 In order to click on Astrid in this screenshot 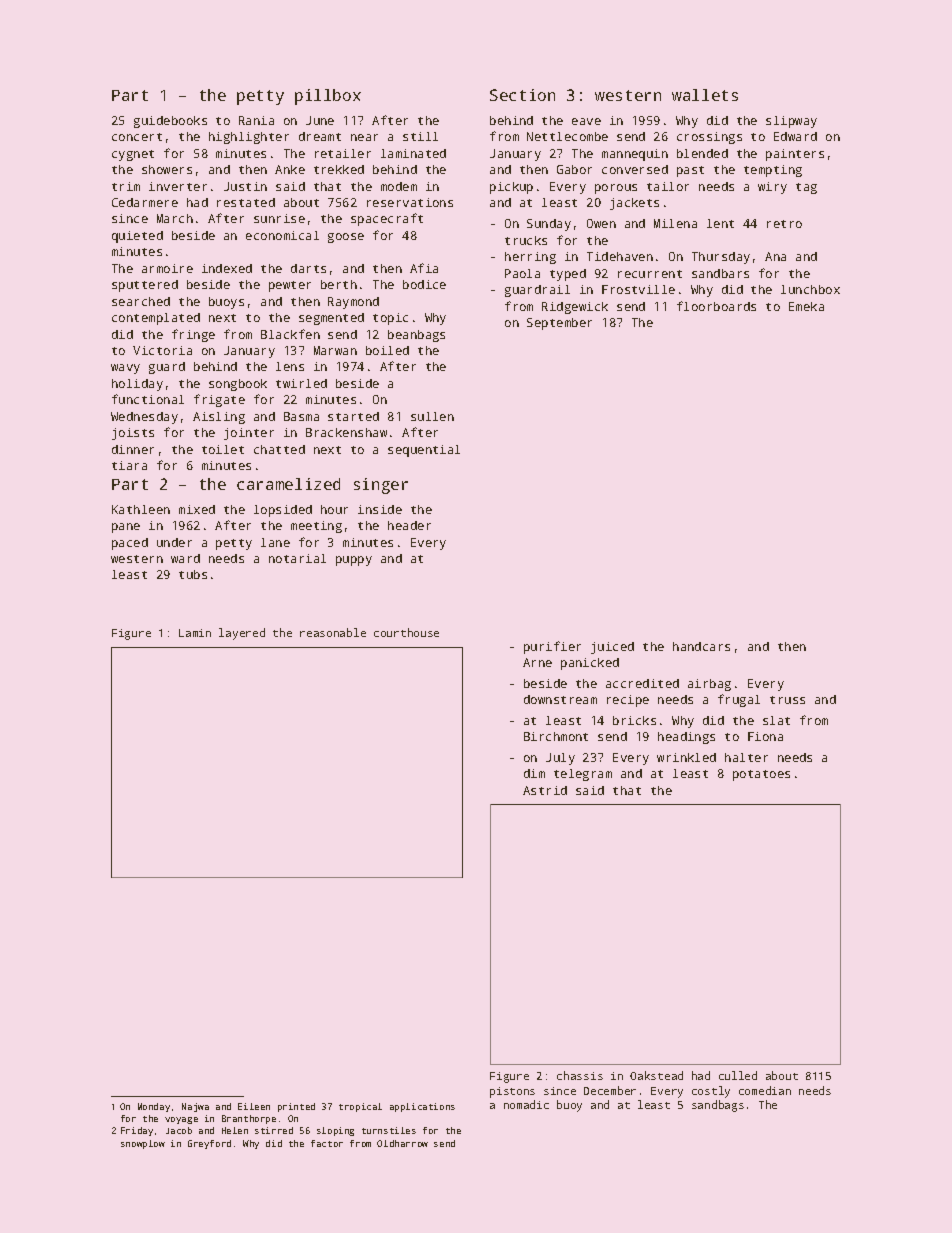, I will do `click(545, 790)`.
